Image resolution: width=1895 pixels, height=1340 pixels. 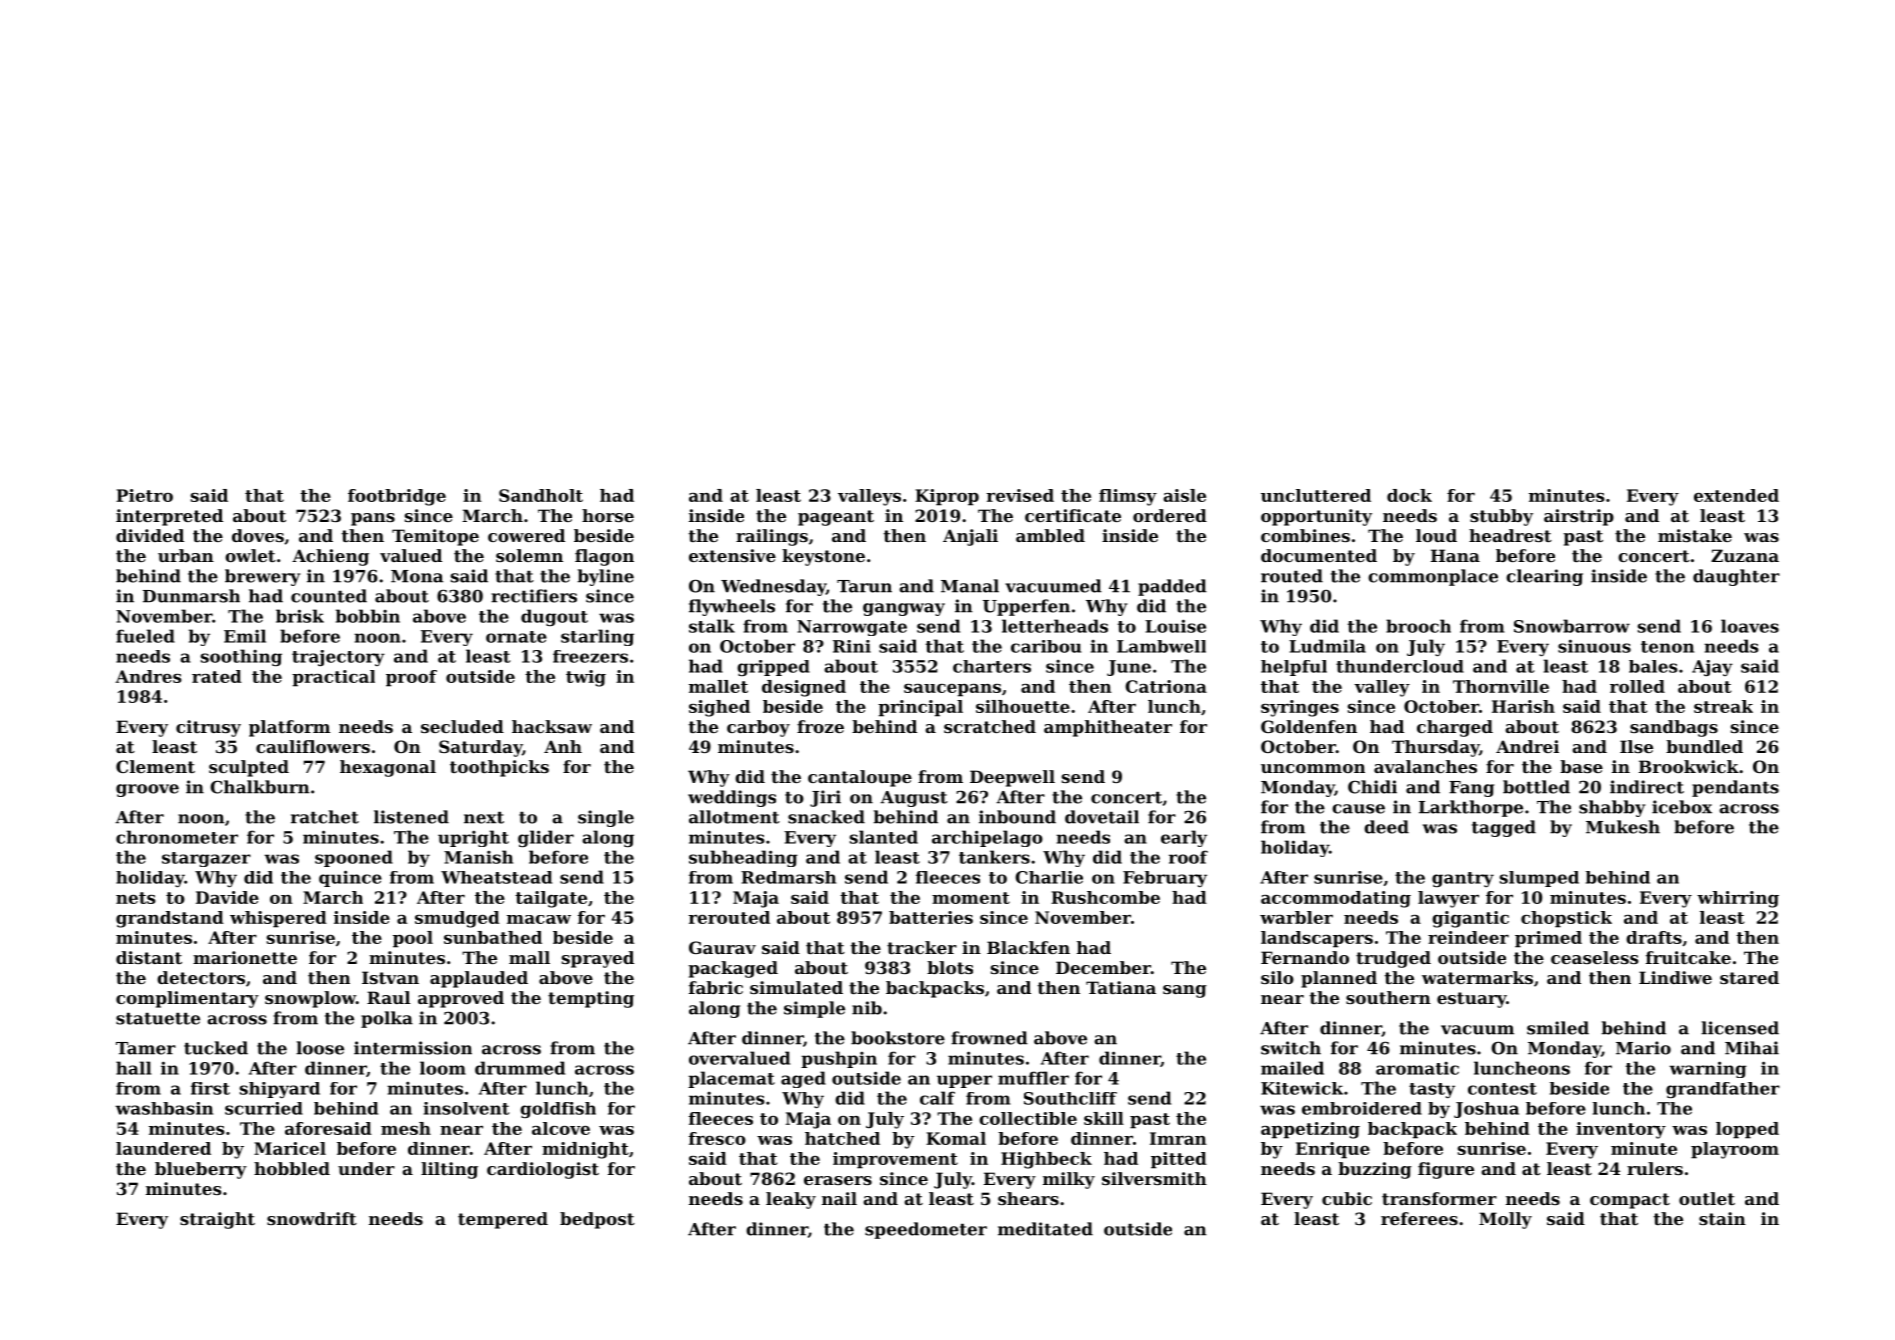 I want to click on trudged, so click(x=1393, y=959).
